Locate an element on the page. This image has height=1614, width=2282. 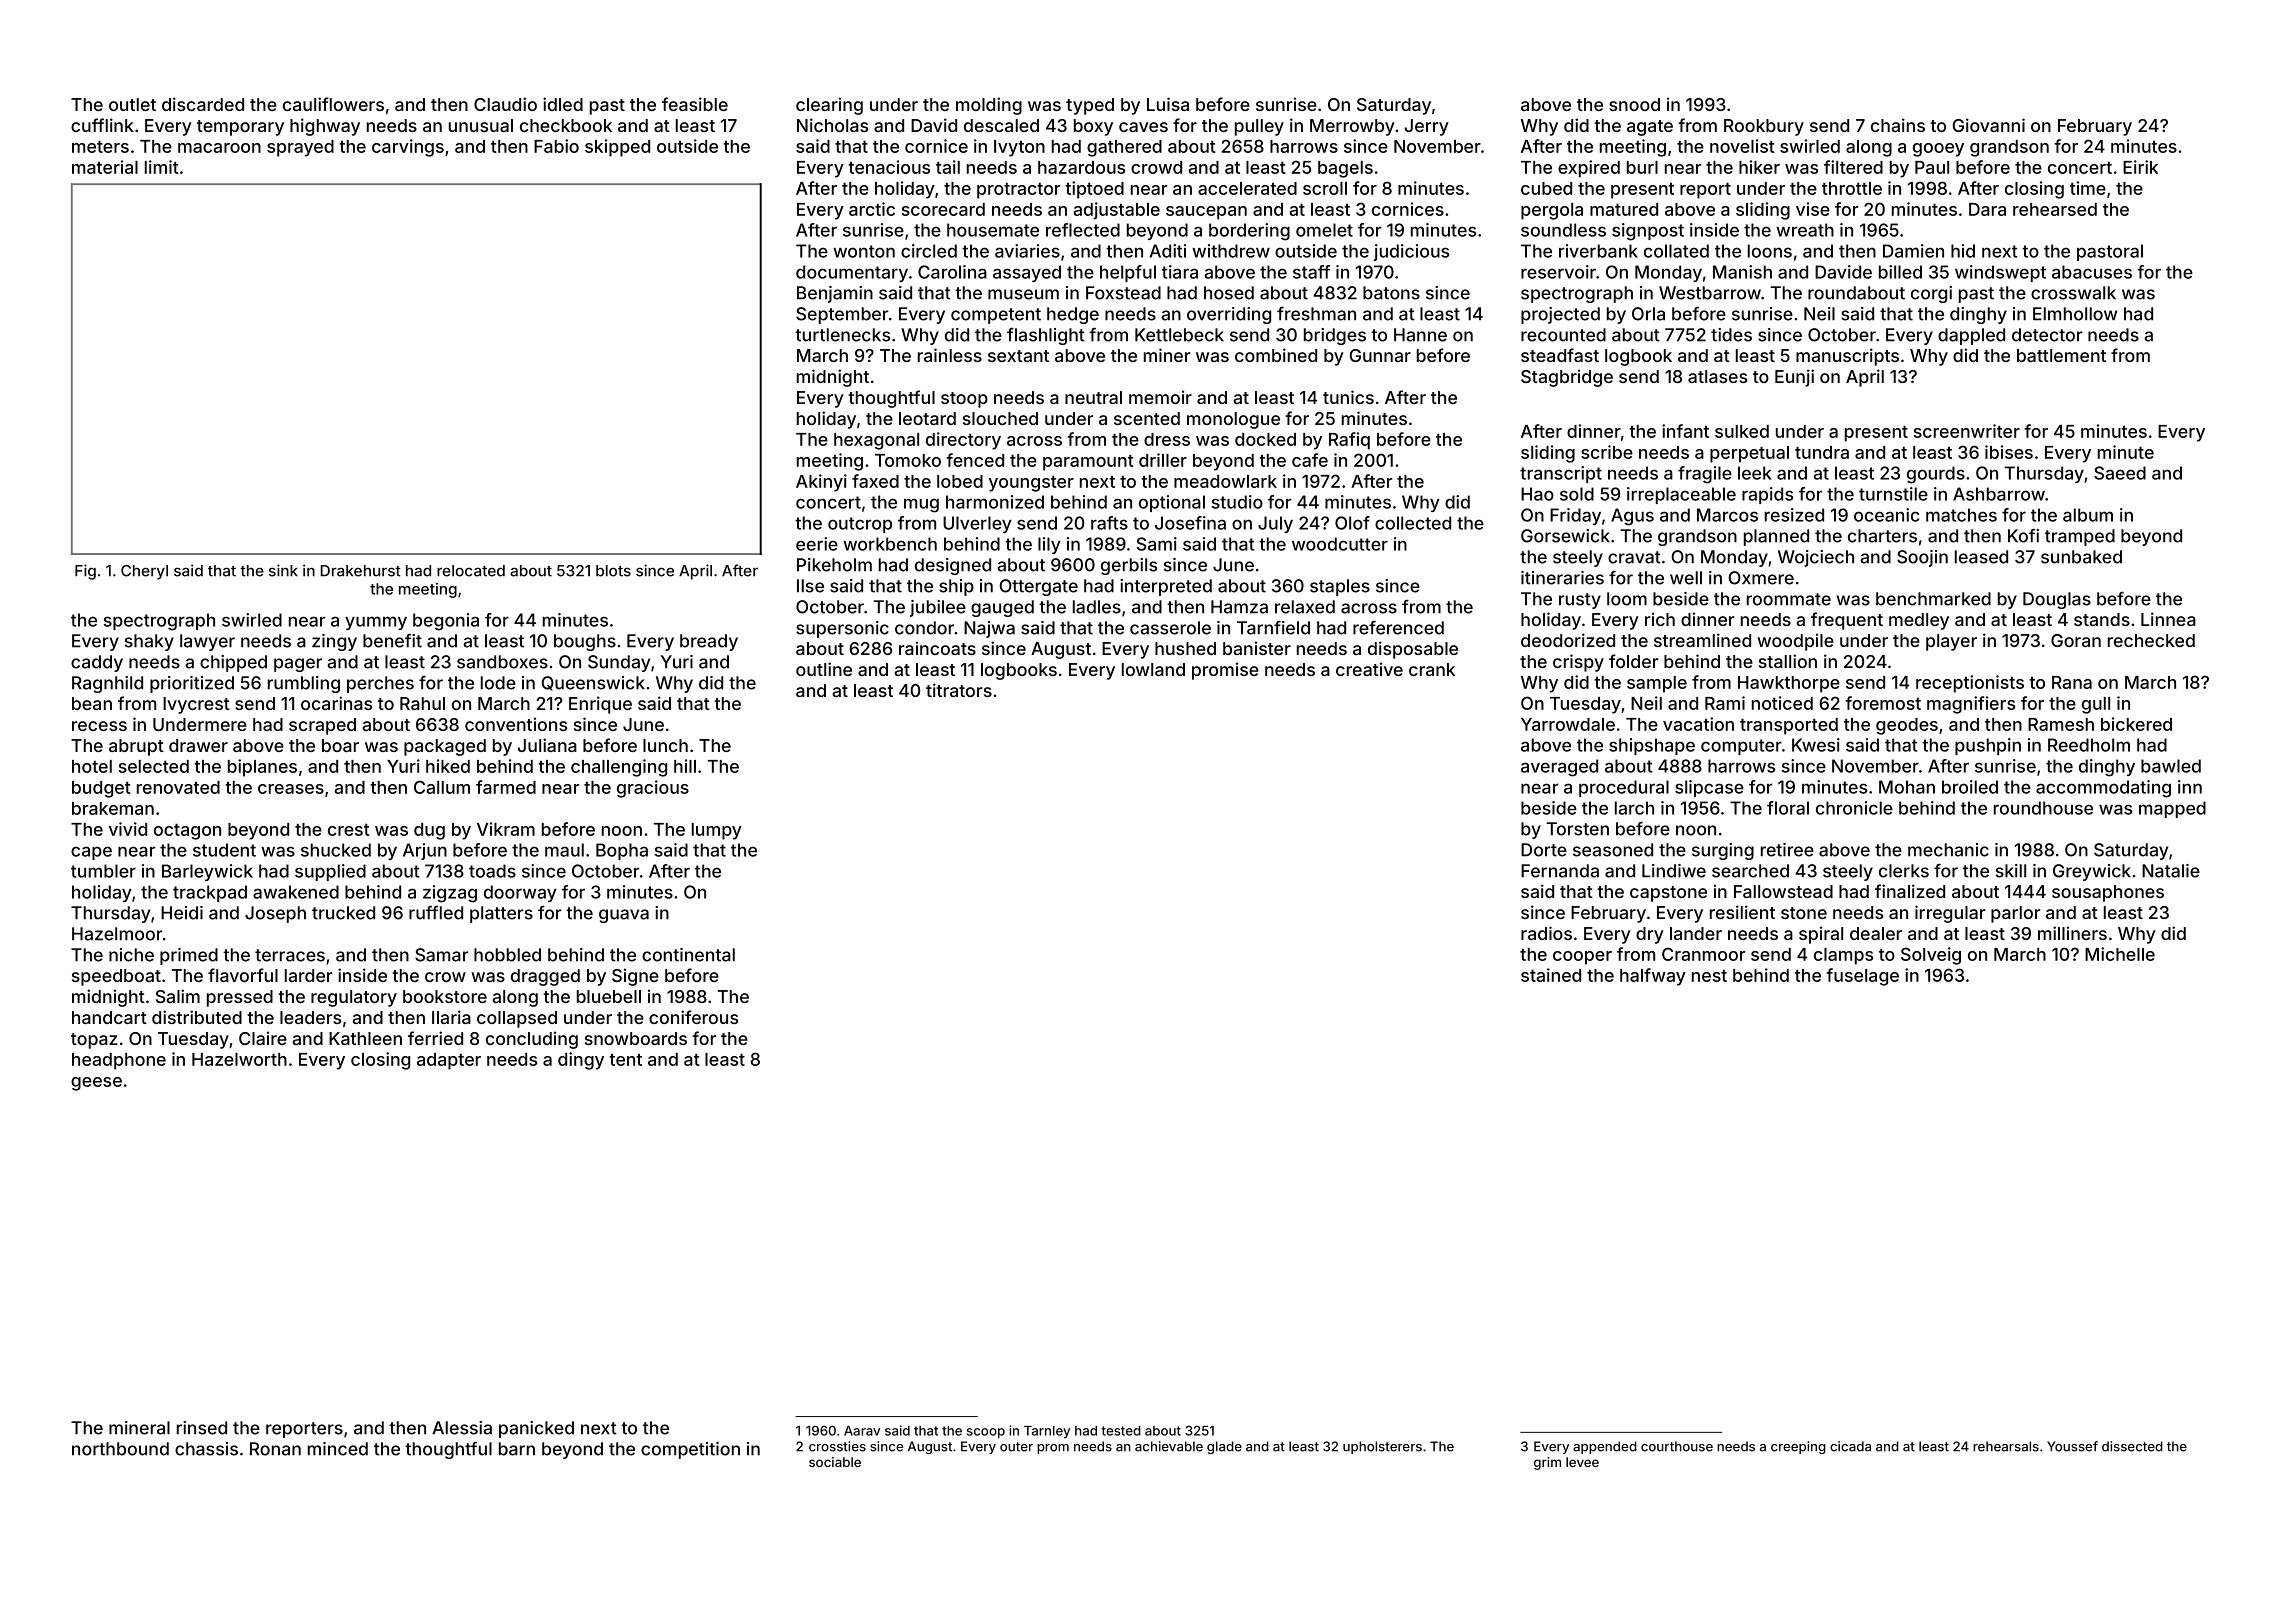
dissected is located at coordinates (2132, 1446).
